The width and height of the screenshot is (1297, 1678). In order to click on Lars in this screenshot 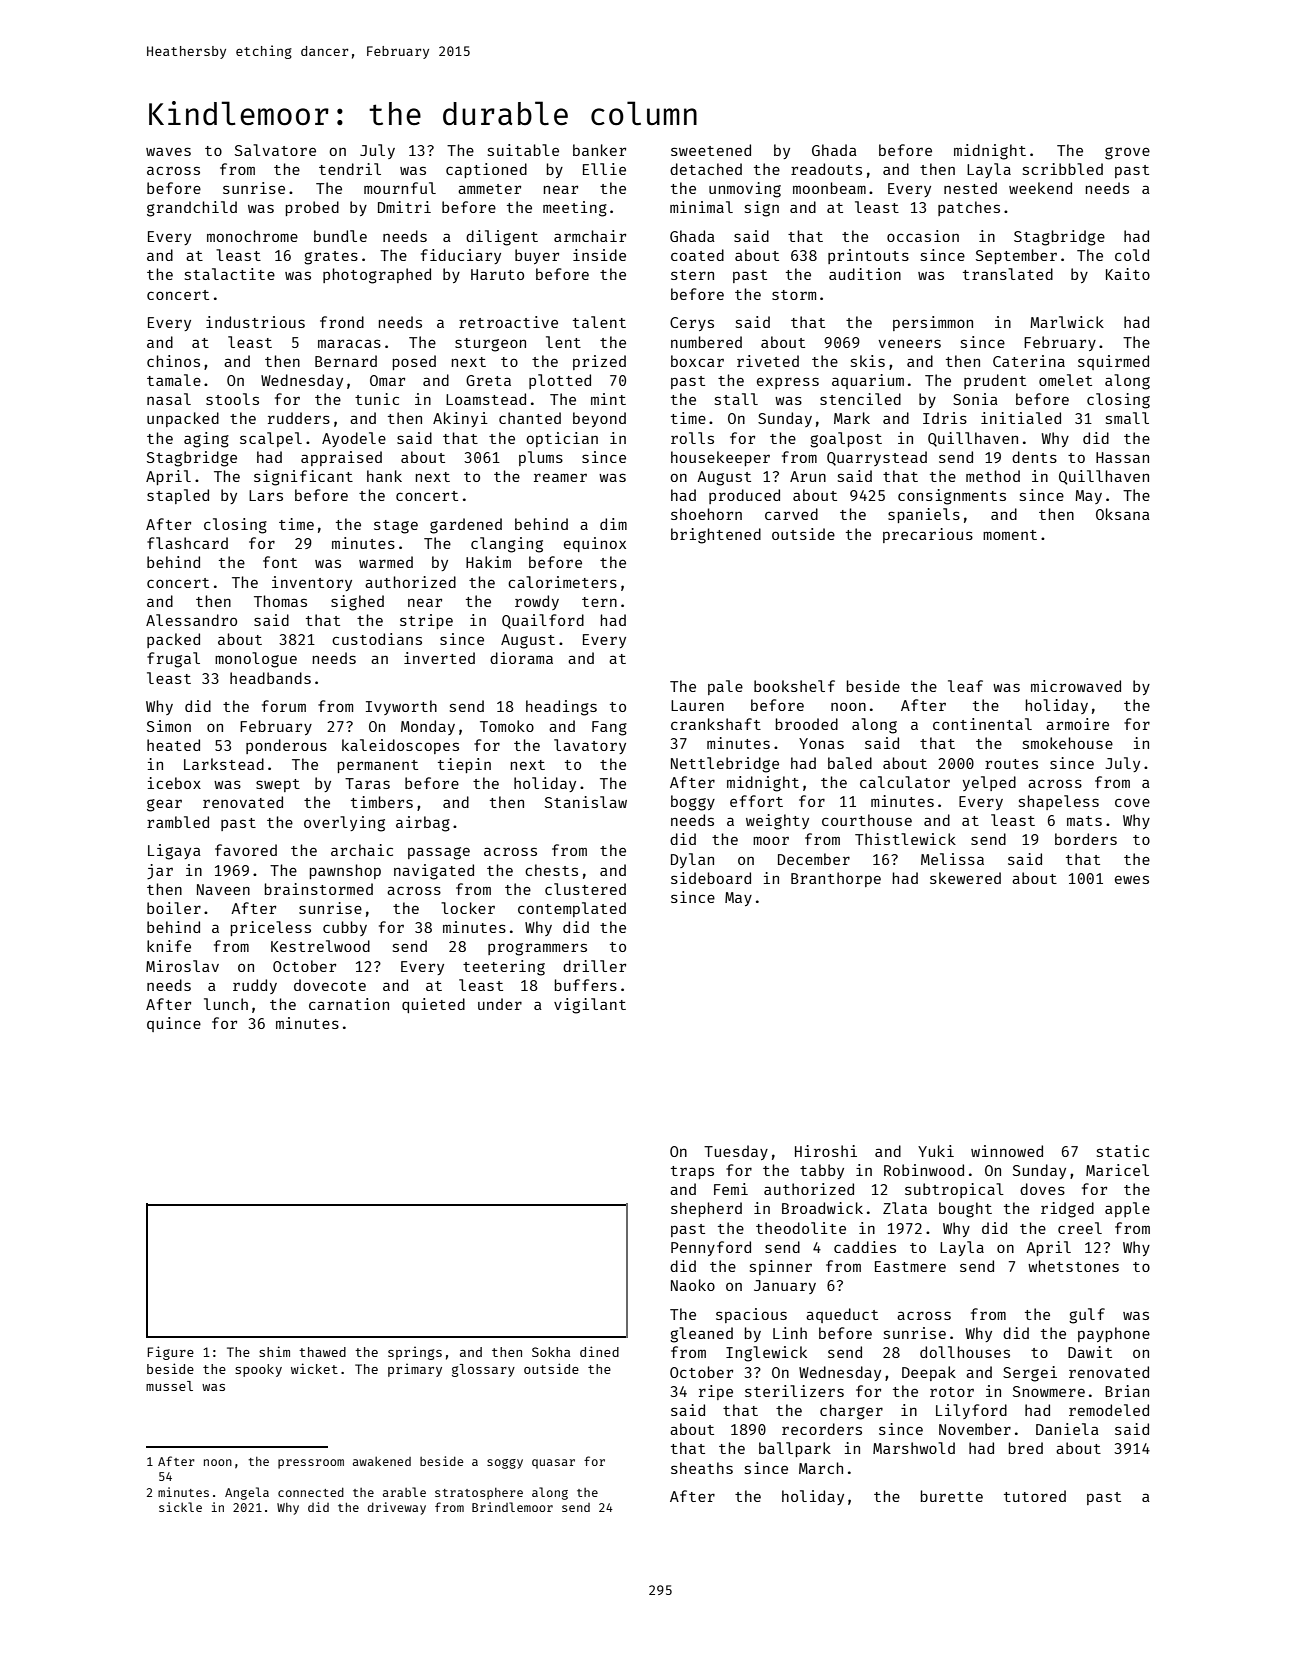, I will do `click(266, 495)`.
